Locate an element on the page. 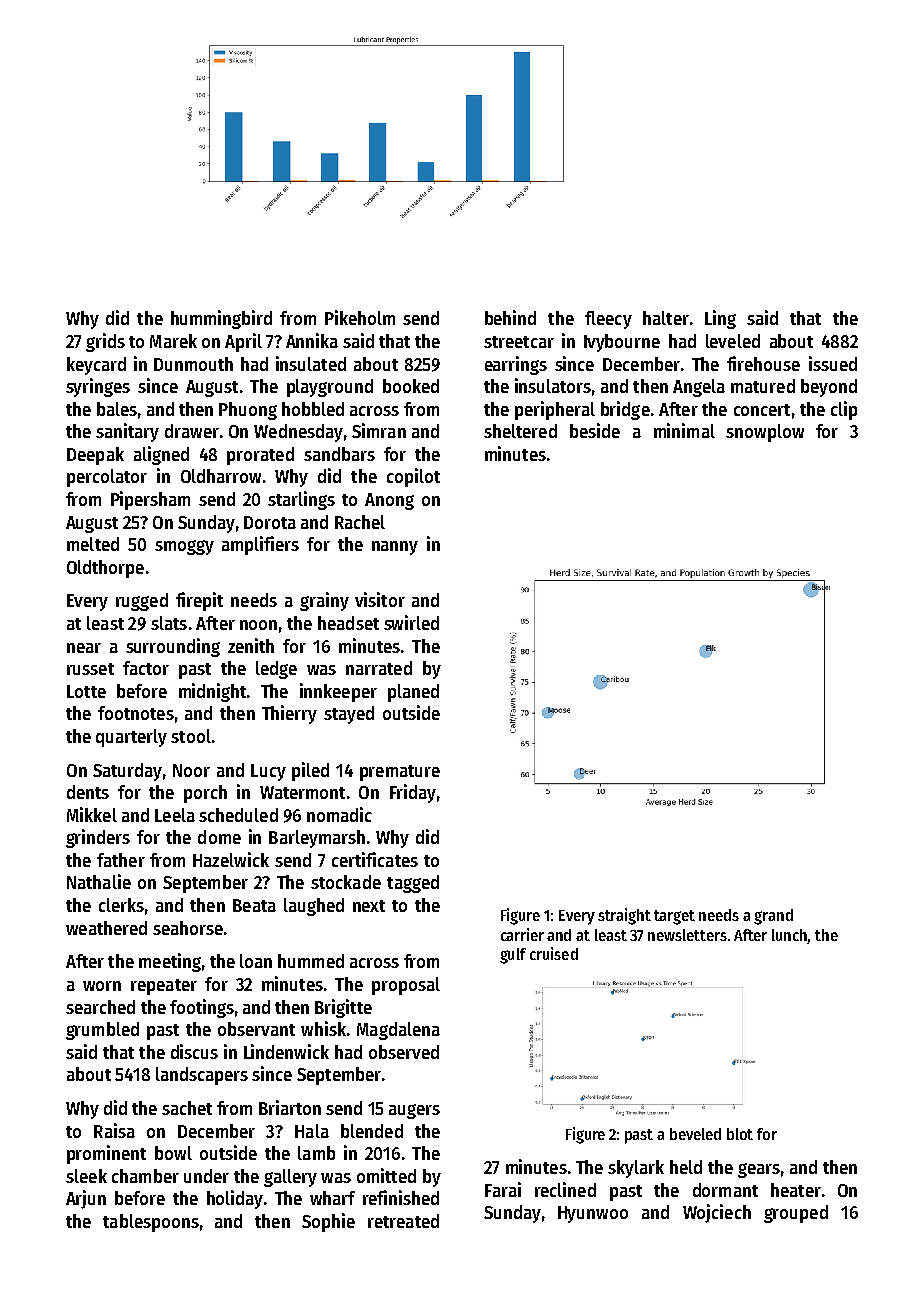 The height and width of the image is (1308, 924). issued is located at coordinates (833, 363).
